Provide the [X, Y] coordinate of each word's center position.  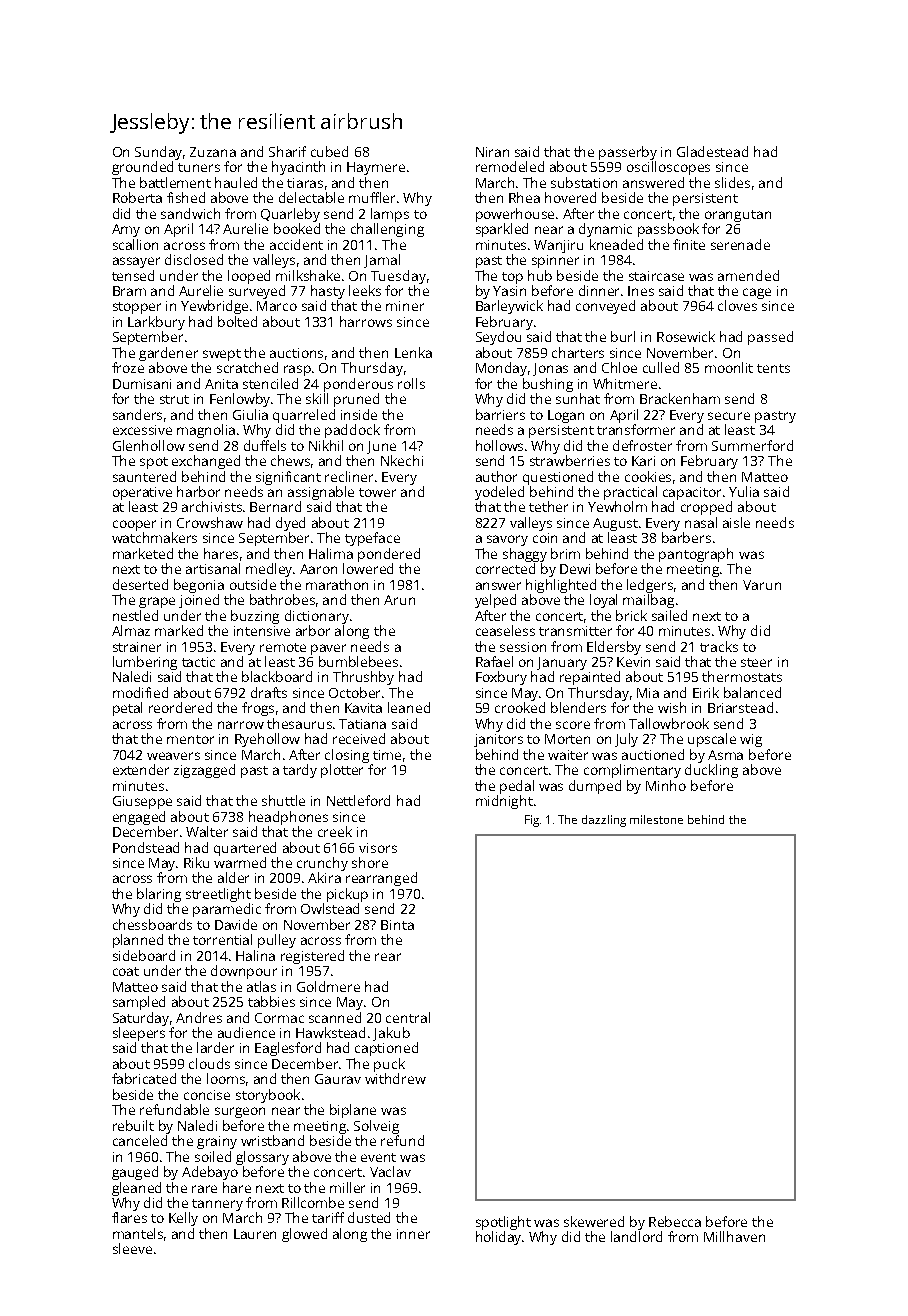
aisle [736, 522]
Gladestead [712, 151]
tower [377, 492]
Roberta [137, 197]
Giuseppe [142, 802]
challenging [387, 230]
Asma [725, 755]
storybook [268, 1096]
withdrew [395, 1078]
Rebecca [675, 1221]
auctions [296, 353]
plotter [342, 771]
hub [540, 275]
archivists [212, 506]
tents [773, 368]
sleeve [132, 1248]
